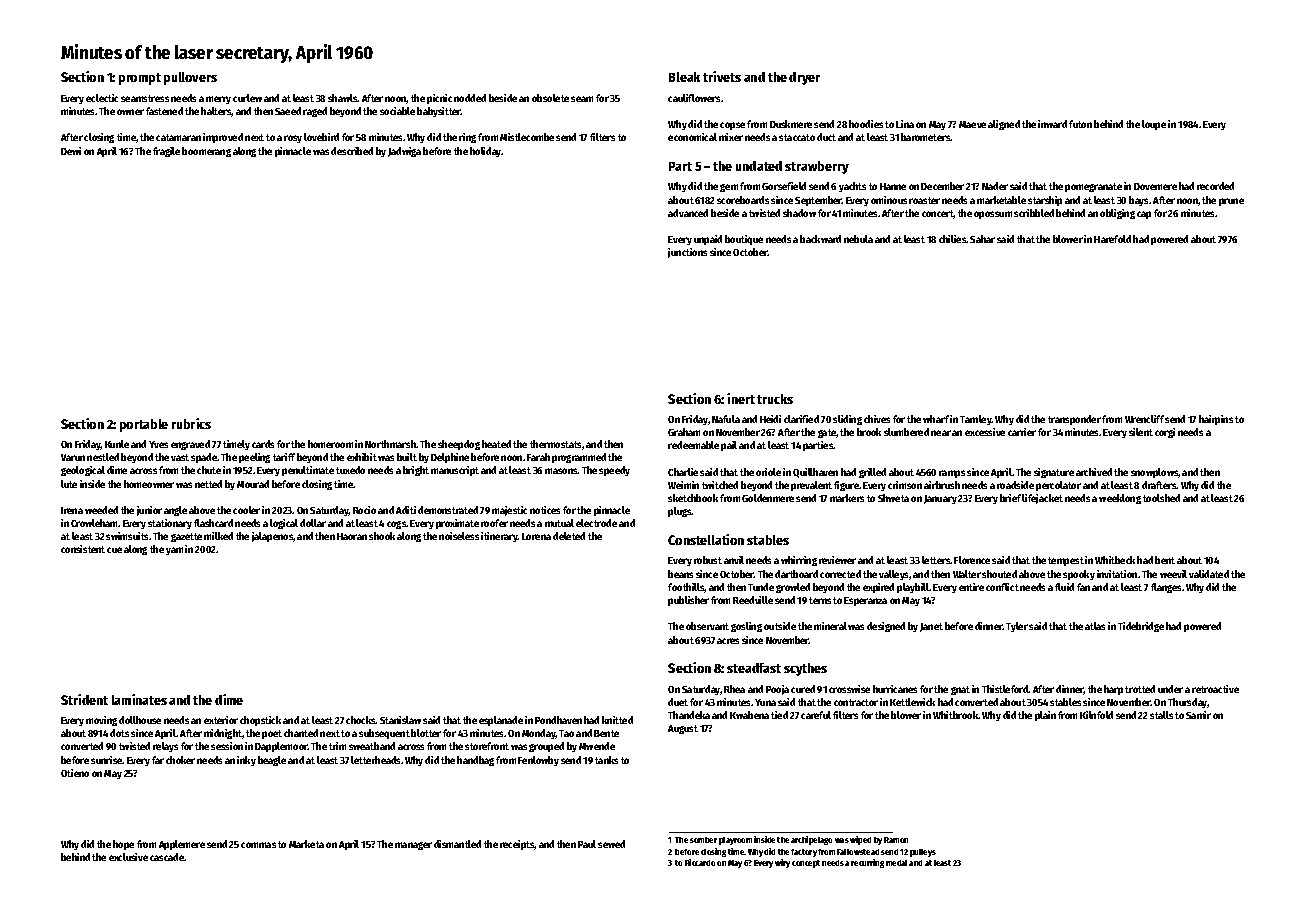 The image size is (1308, 924). I want to click on hairpins, so click(1216, 420).
